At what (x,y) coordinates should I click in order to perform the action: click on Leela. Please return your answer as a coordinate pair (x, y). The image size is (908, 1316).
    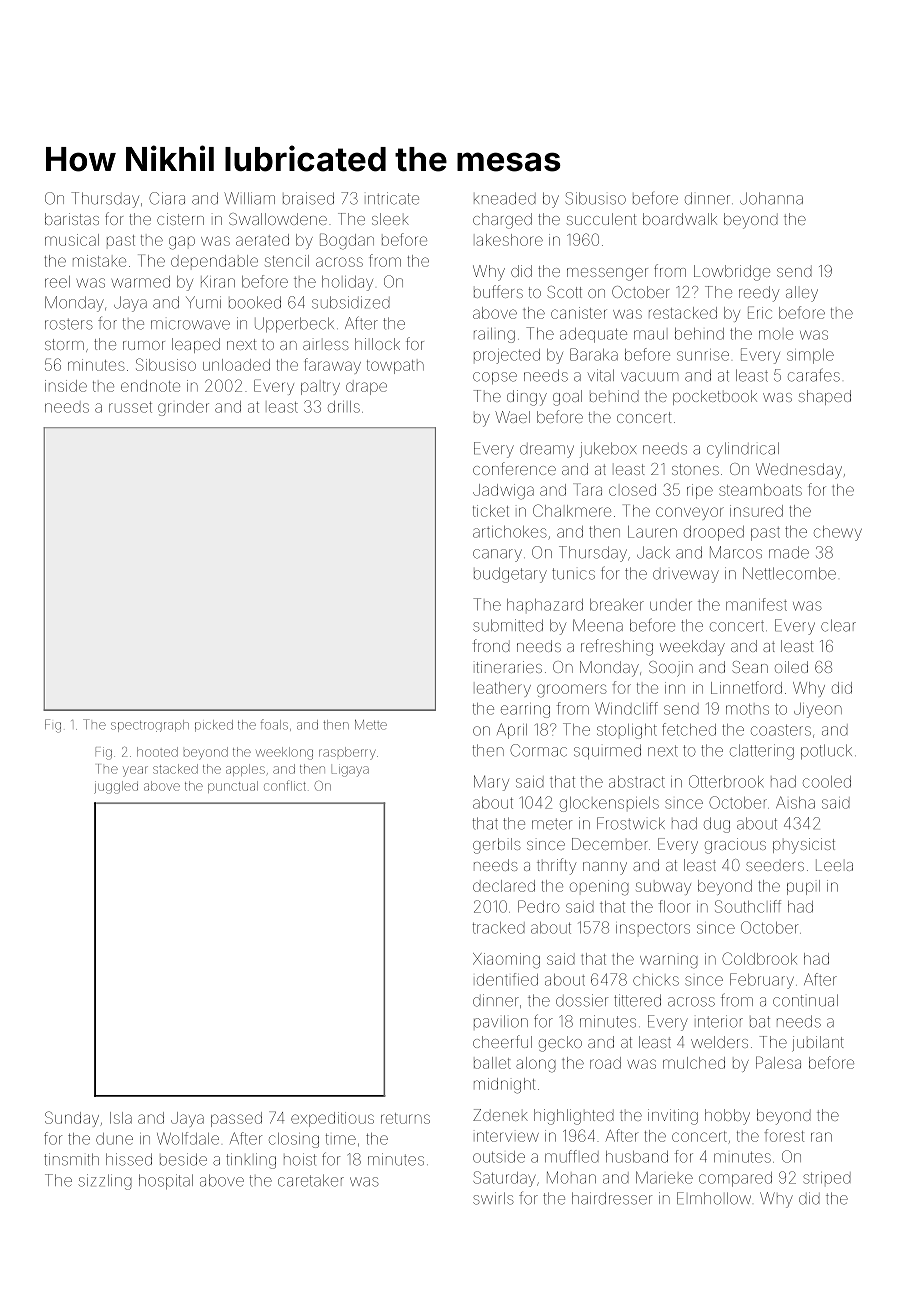
    Looking at the image, I should click on (834, 865).
